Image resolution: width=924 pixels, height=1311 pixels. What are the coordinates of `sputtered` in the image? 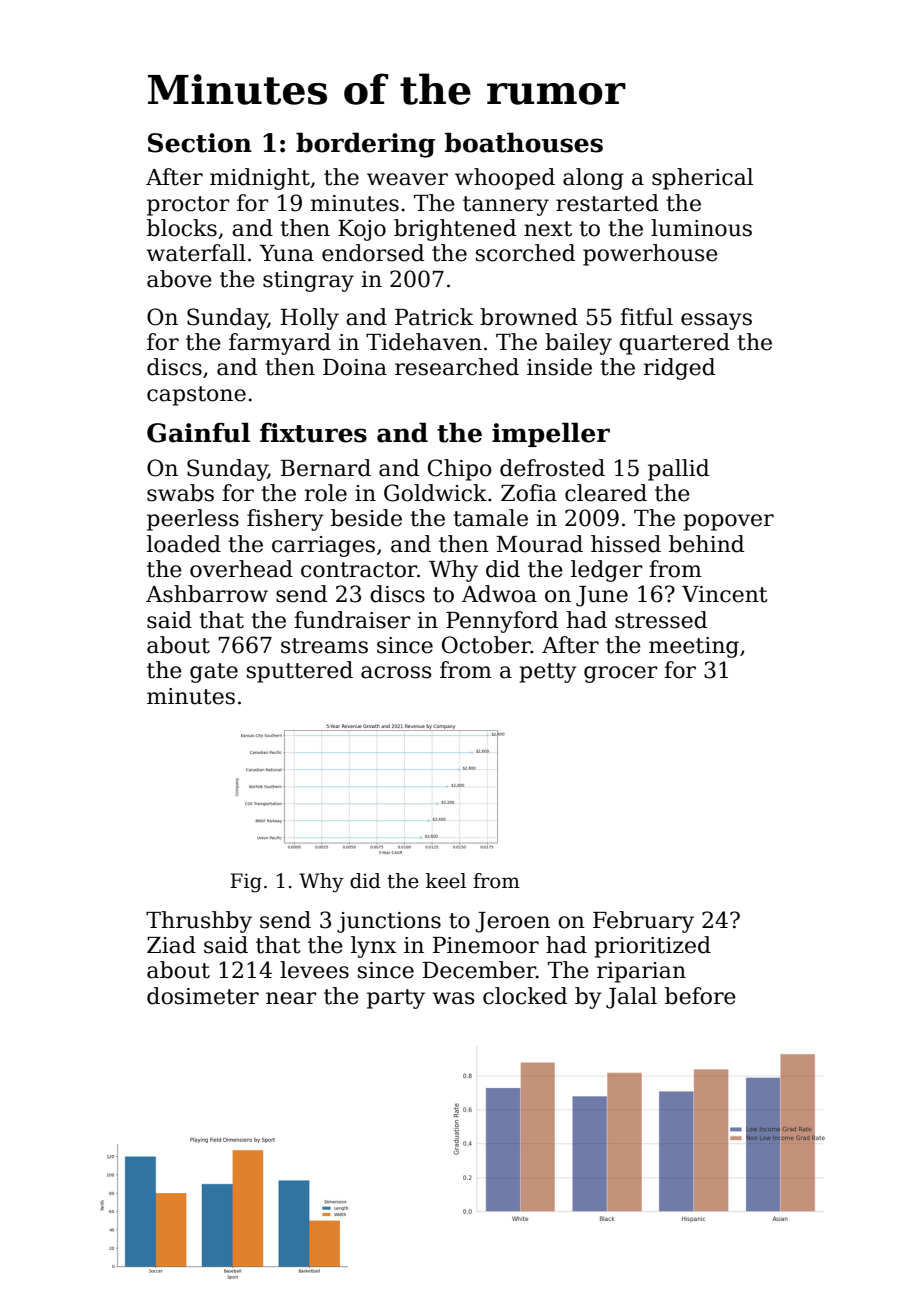 It's located at (300, 672).
